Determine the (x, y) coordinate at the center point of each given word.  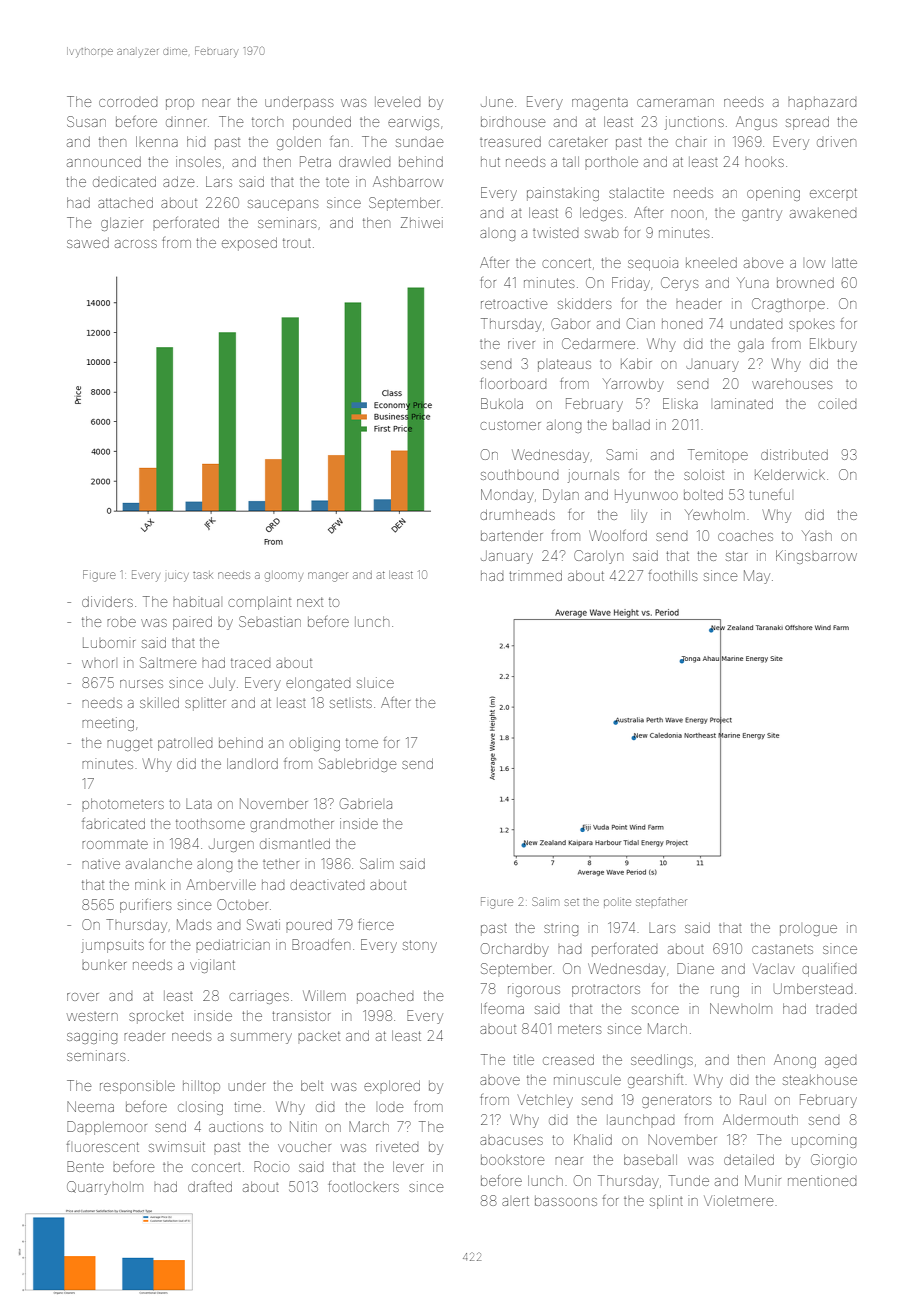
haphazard (822, 103)
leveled (398, 102)
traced (251, 663)
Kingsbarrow (816, 557)
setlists (351, 703)
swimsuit (177, 1146)
